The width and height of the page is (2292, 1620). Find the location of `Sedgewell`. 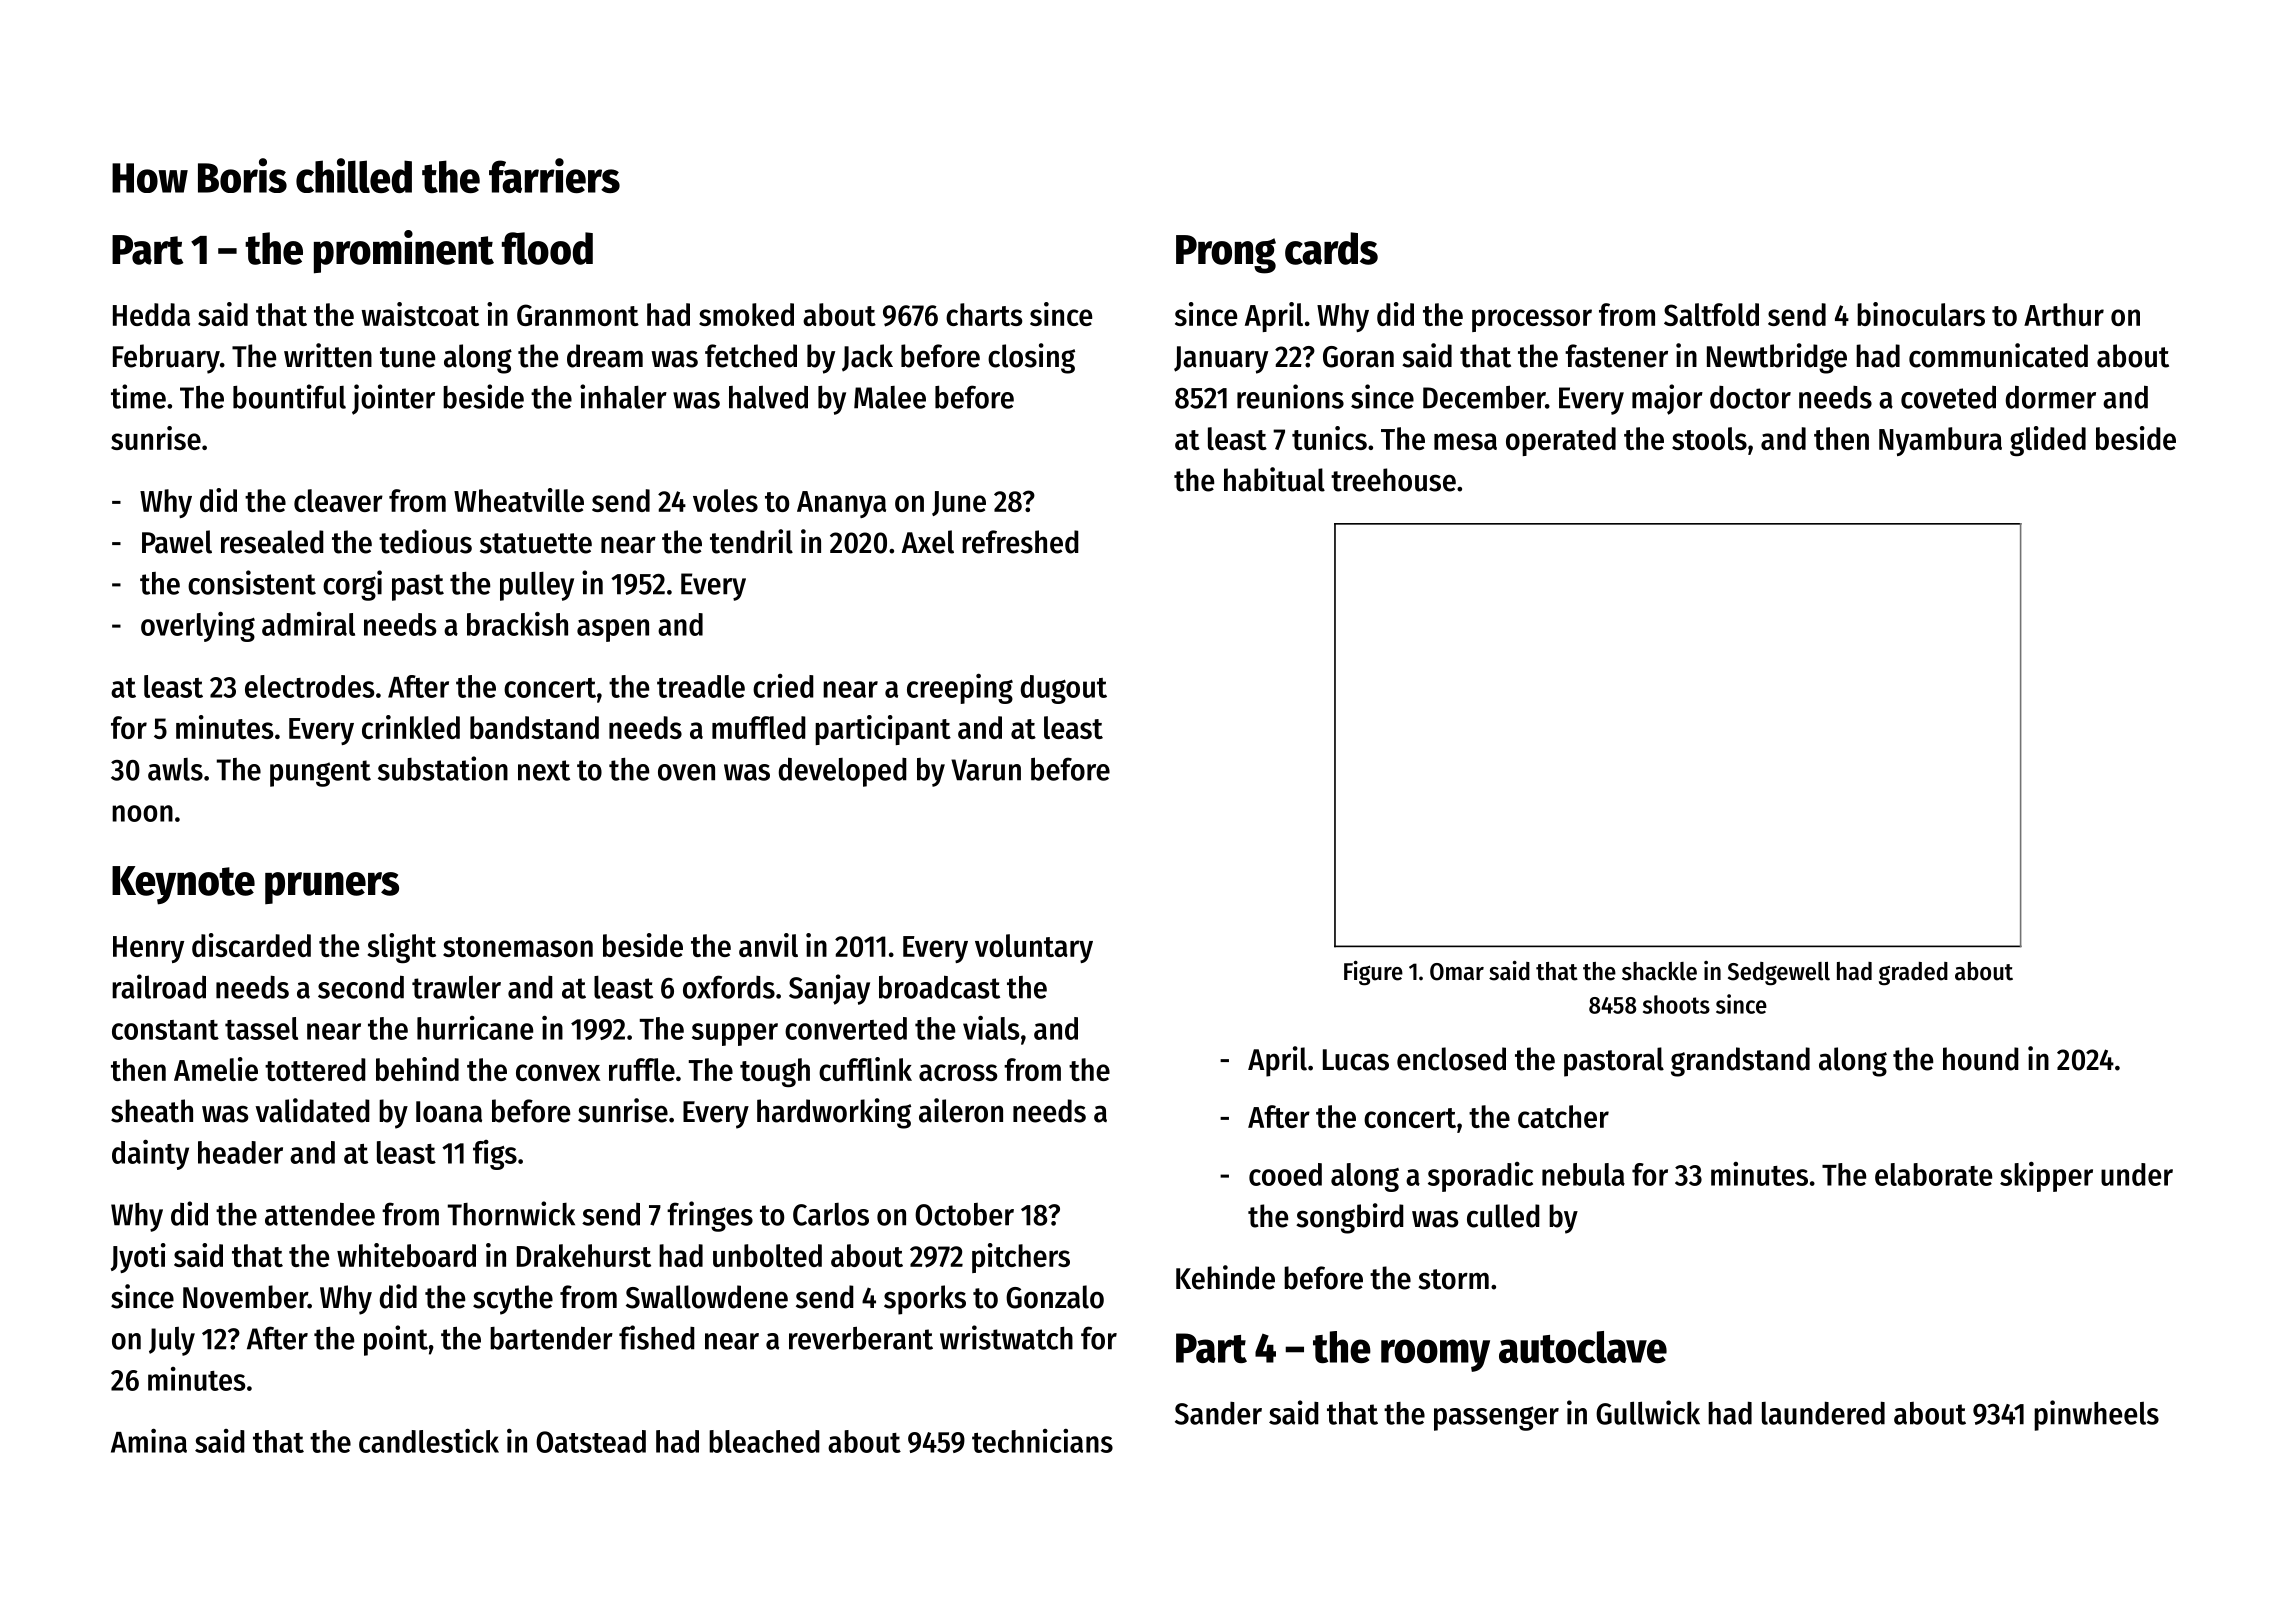

Sedgewell is located at coordinates (1779, 974).
